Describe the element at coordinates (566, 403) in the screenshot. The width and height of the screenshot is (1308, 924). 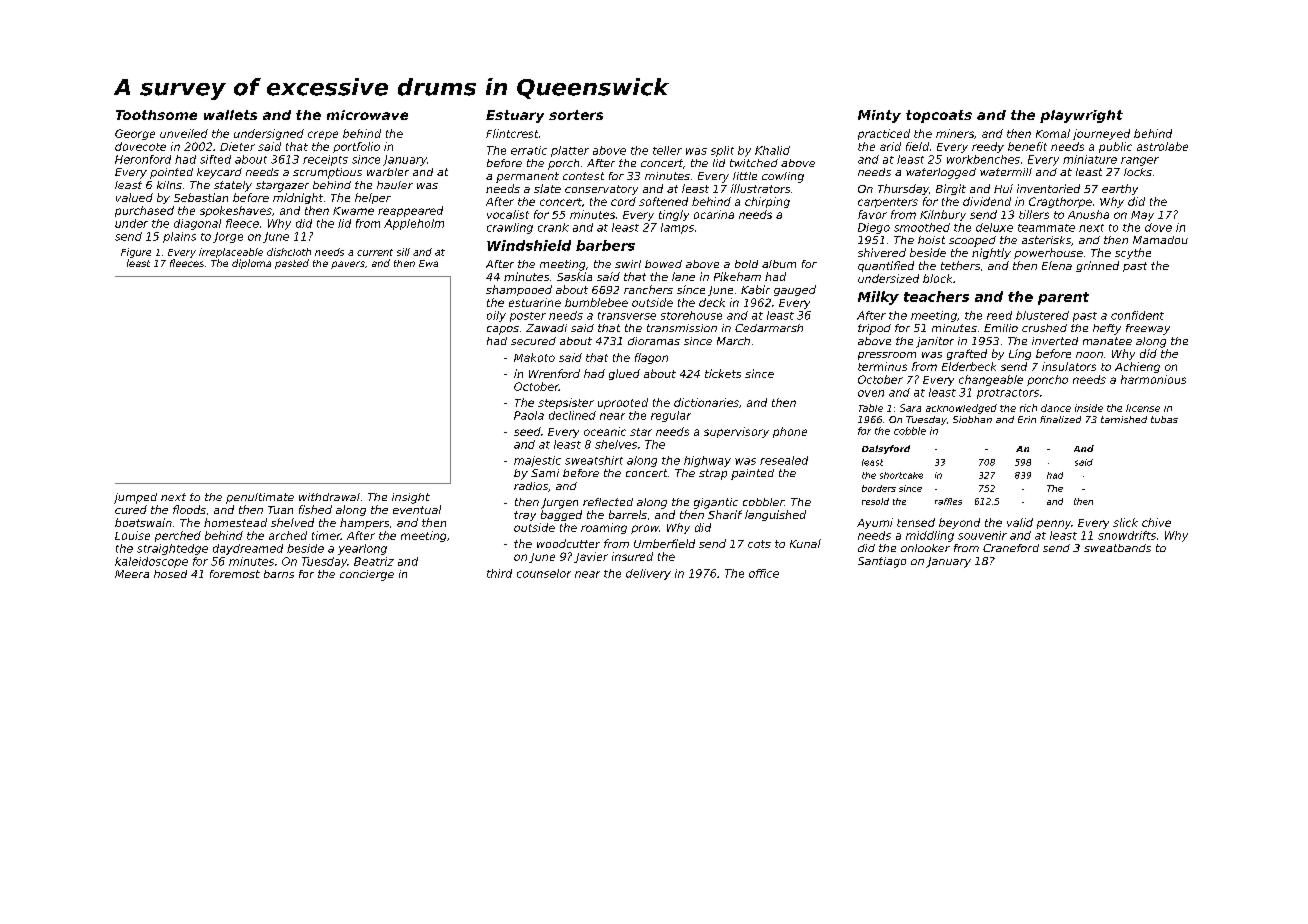
I see `stepsister` at that location.
